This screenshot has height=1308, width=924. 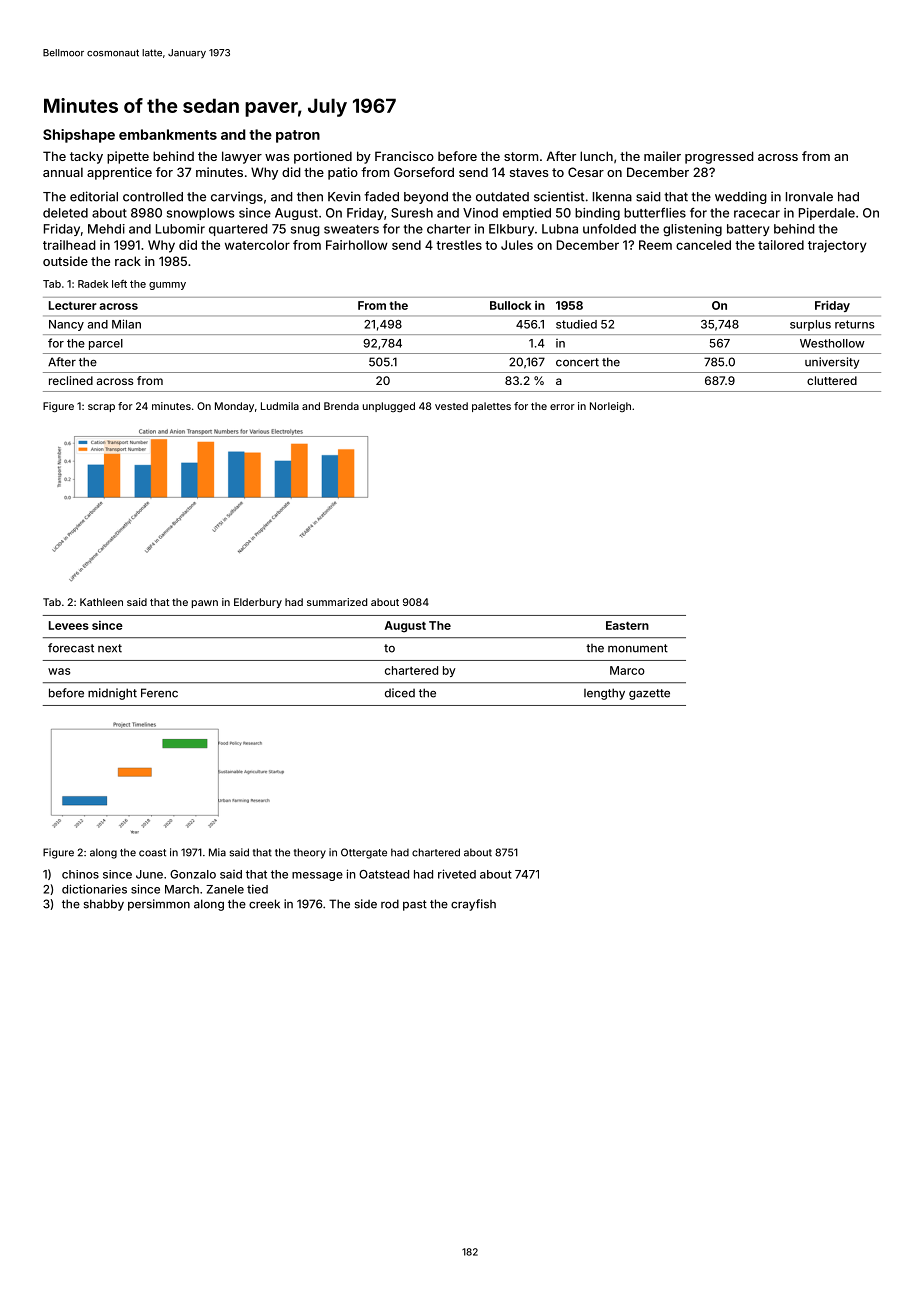 What do you see at coordinates (337, 602) in the screenshot?
I see `summarized` at bounding box center [337, 602].
